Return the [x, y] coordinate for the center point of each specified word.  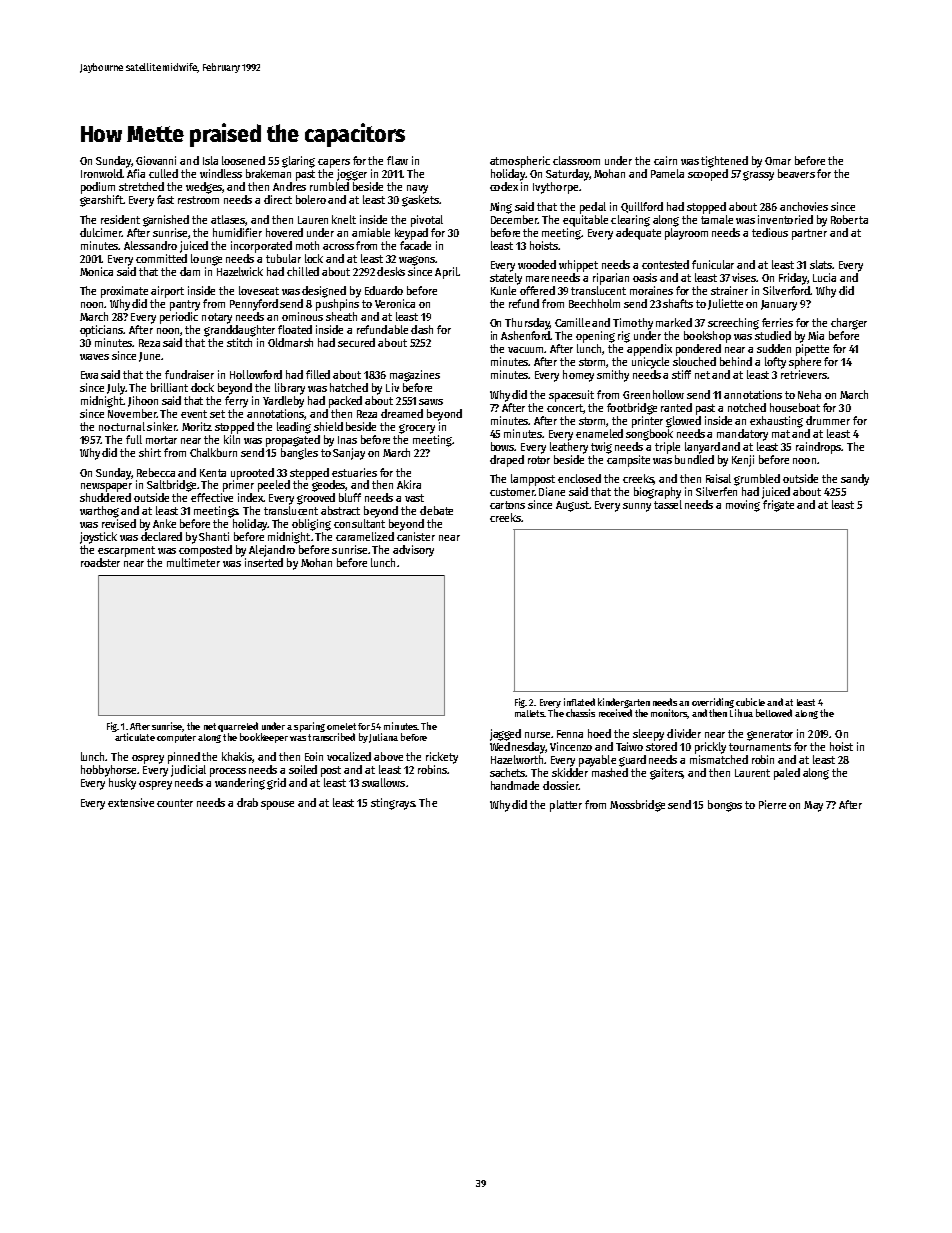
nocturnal [122, 426]
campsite [628, 461]
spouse [277, 805]
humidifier [237, 232]
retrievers [804, 374]
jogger [352, 175]
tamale [717, 219]
